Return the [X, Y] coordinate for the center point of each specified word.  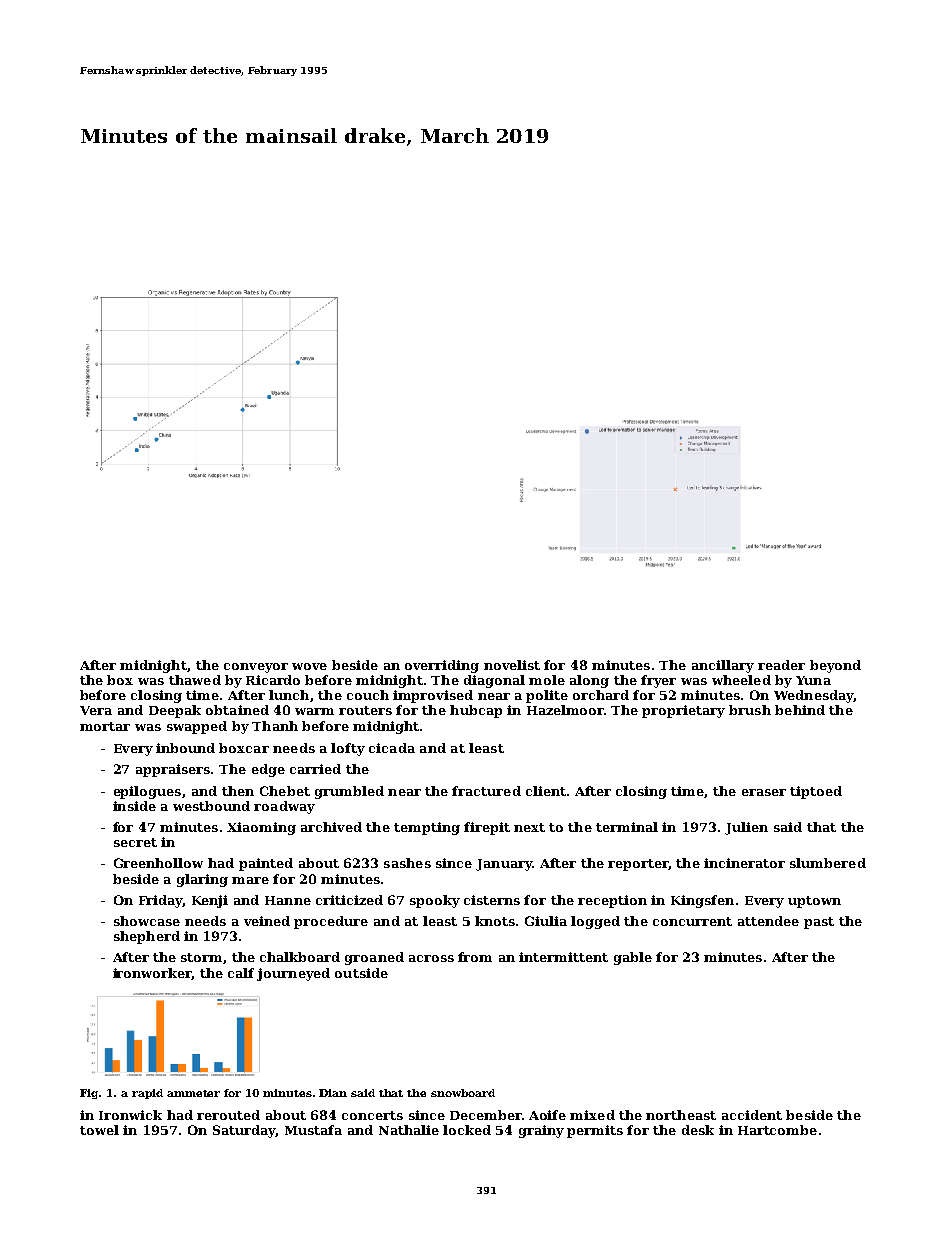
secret [135, 842]
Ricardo [273, 680]
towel [99, 1130]
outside [361, 973]
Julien [746, 828]
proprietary [683, 711]
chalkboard [300, 957]
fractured [486, 791]
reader [781, 665]
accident [752, 1115]
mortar [105, 726]
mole [547, 680]
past [819, 923]
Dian [333, 1093]
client [546, 791]
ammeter [193, 1093]
